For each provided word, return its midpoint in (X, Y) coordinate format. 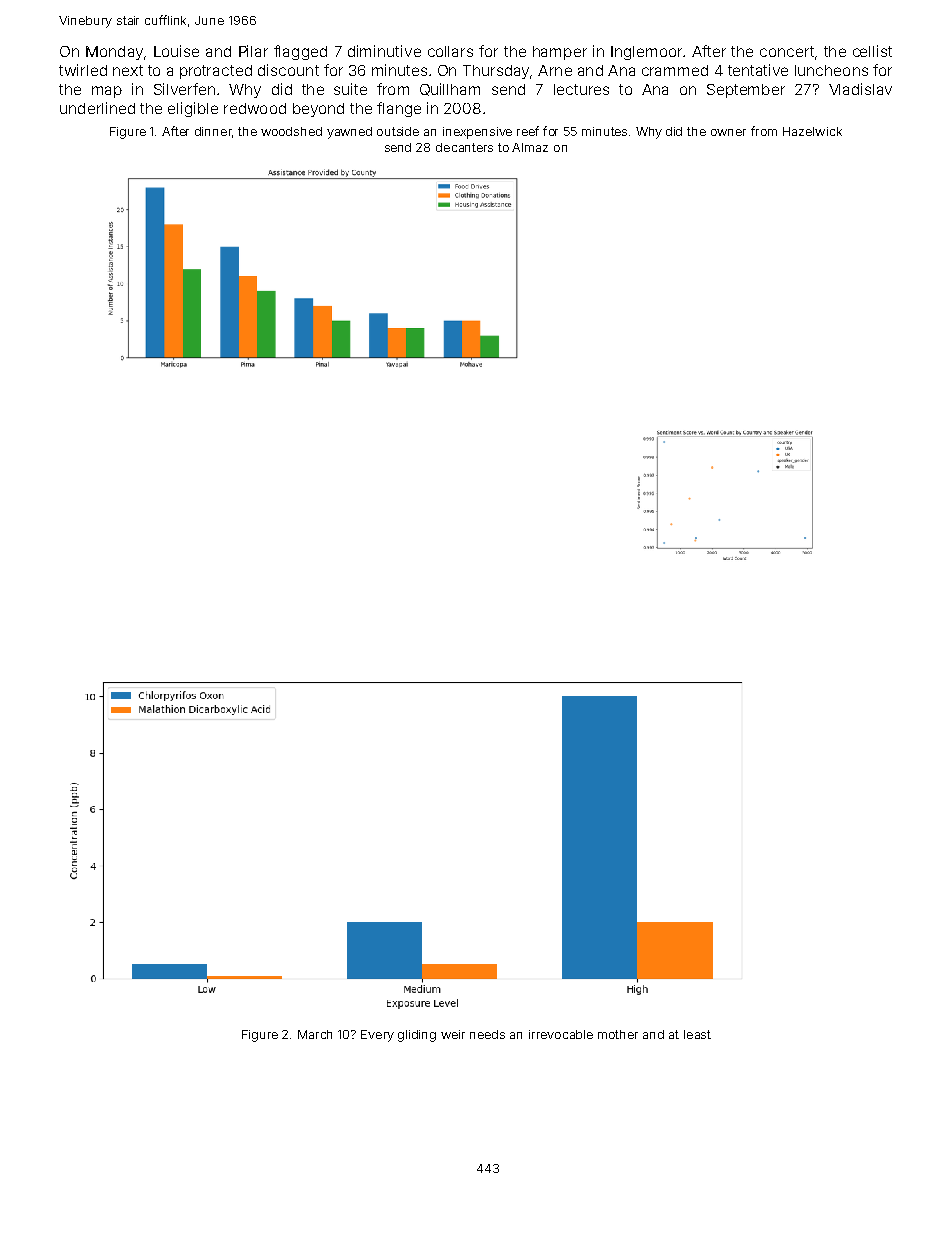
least (697, 1034)
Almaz (530, 147)
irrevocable (561, 1034)
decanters (464, 147)
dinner (213, 131)
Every (377, 1036)
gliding (417, 1036)
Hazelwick (812, 131)
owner (728, 132)
